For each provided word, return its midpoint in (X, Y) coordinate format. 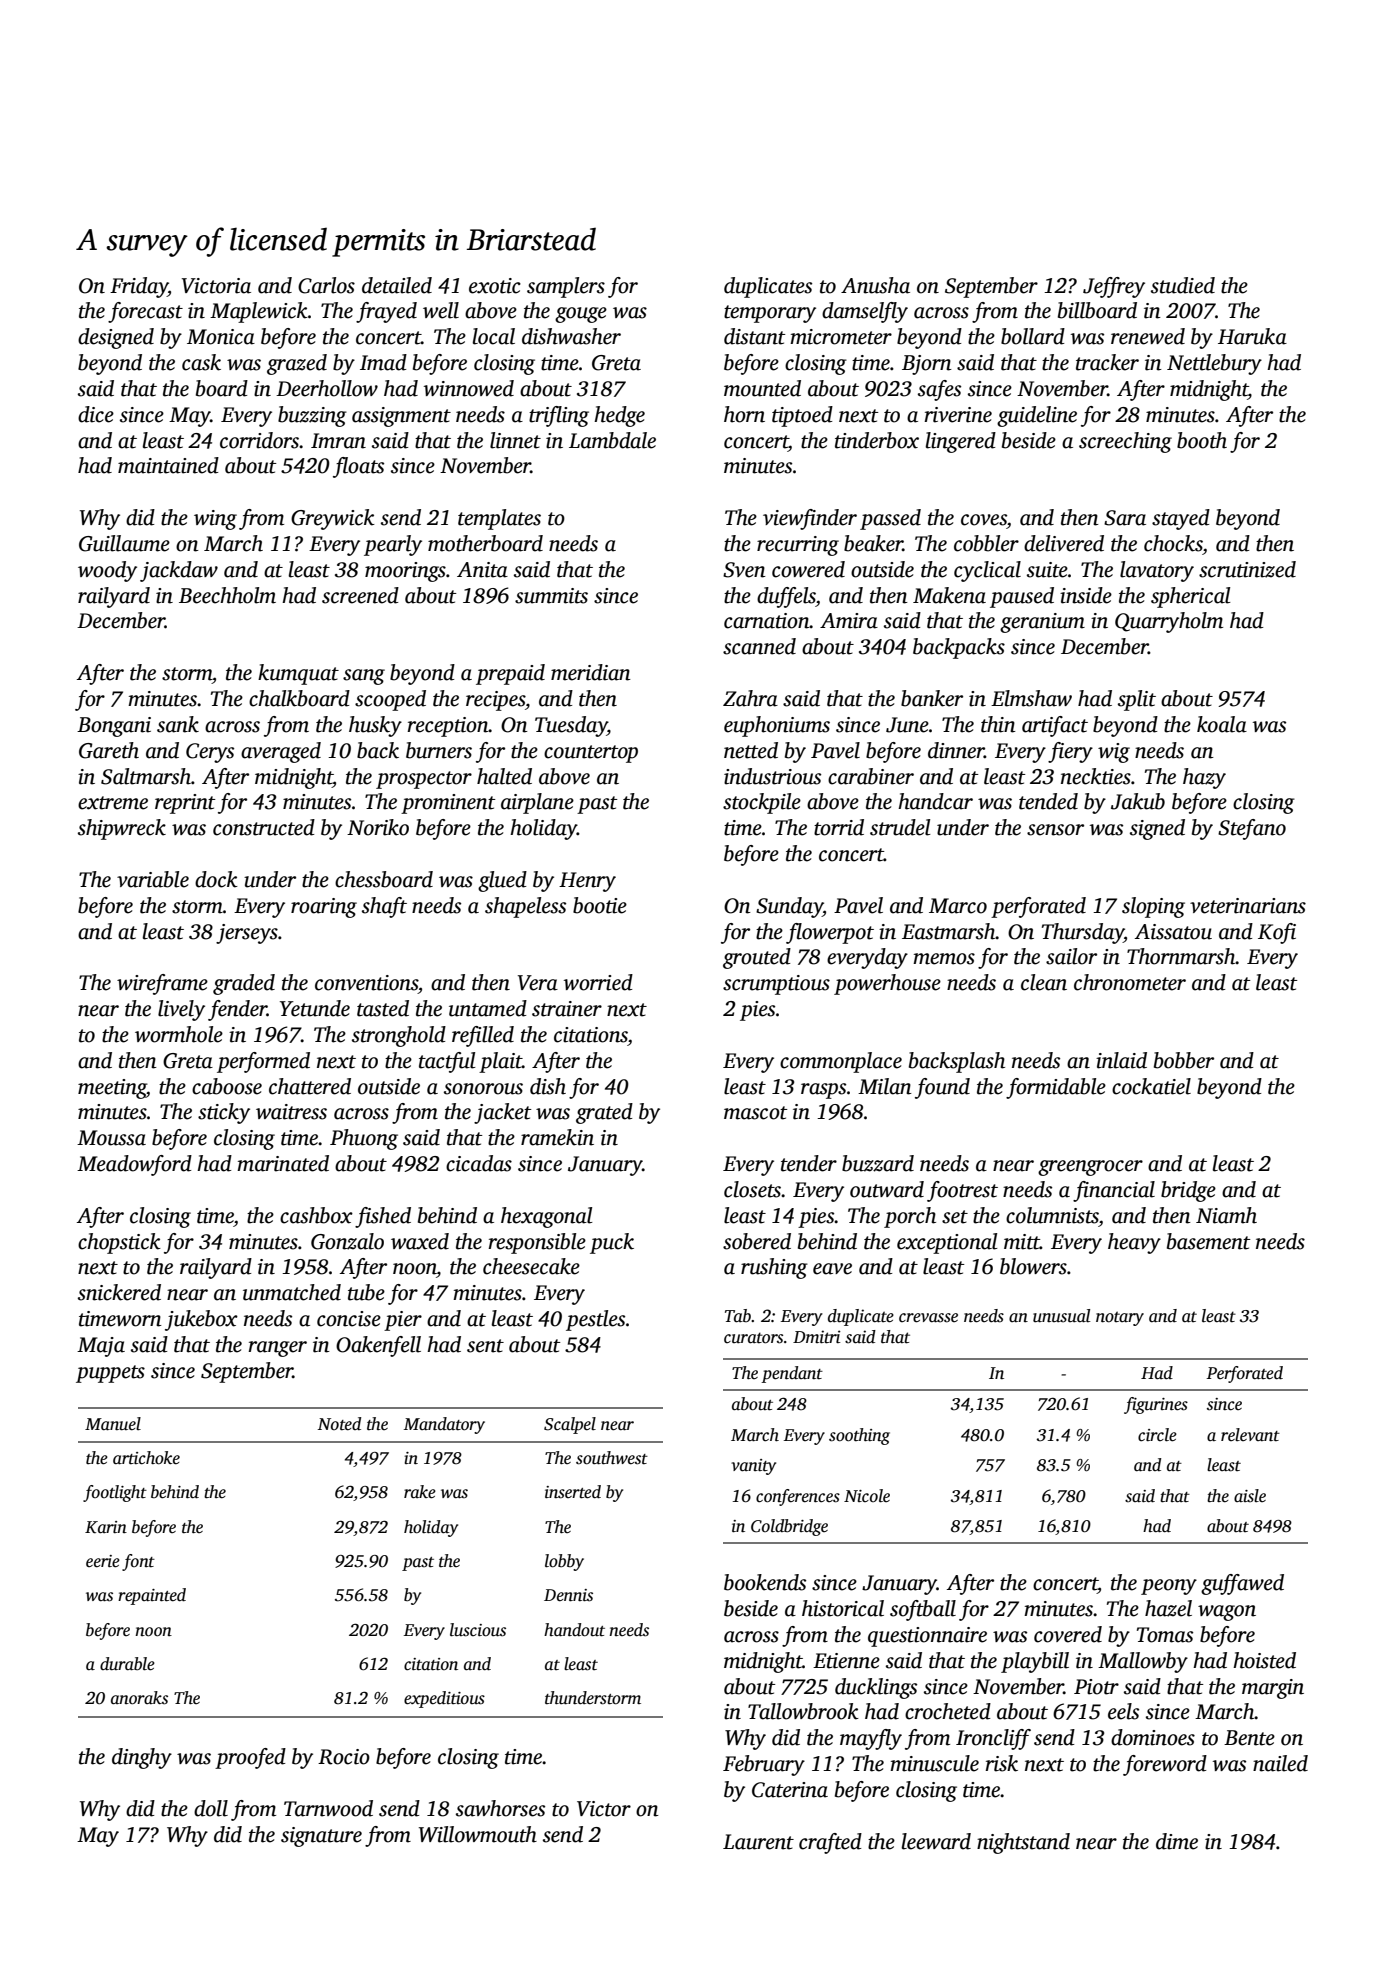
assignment (401, 417)
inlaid (1121, 1060)
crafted (830, 1843)
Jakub (1138, 801)
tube (366, 1292)
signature (321, 1837)
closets (752, 1189)
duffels (786, 597)
